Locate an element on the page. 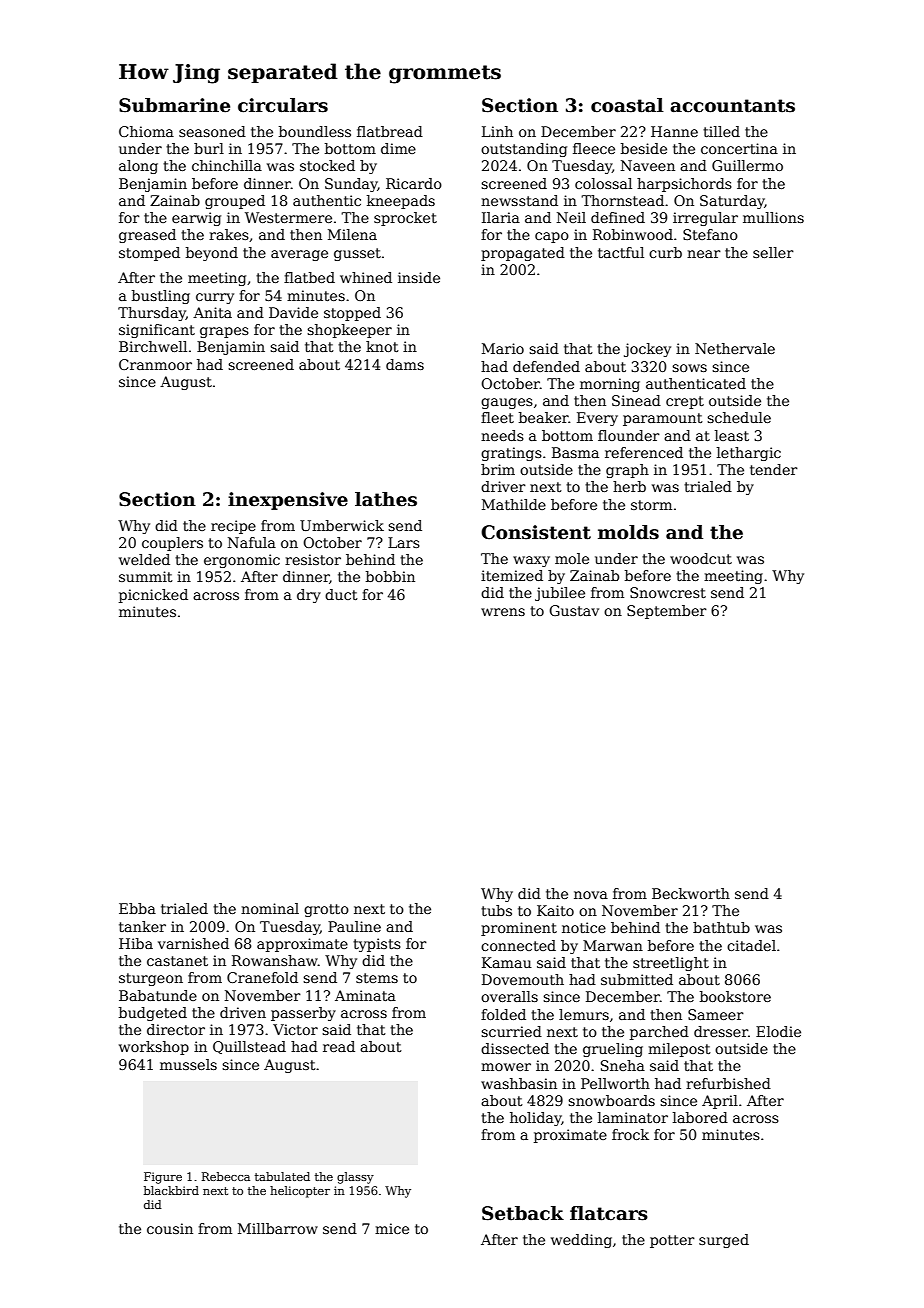  Submarine is located at coordinates (174, 105).
